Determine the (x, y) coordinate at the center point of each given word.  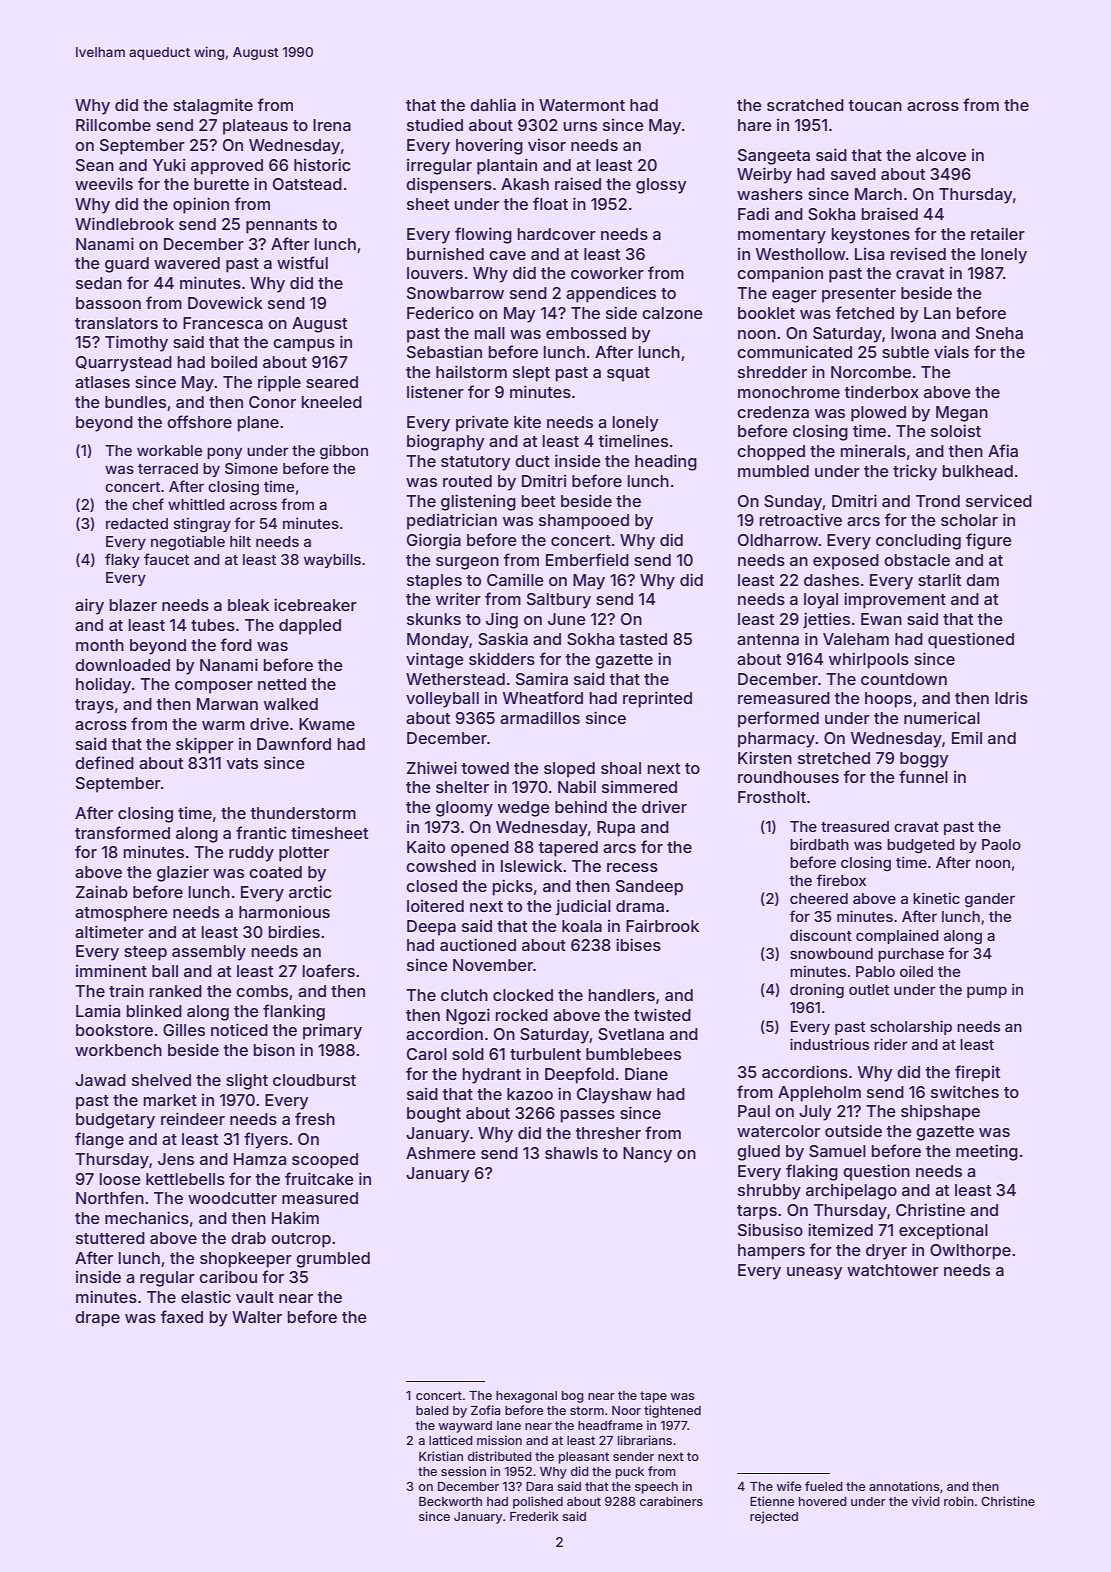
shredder (772, 372)
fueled (824, 1486)
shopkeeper (246, 1260)
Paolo (1001, 844)
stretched (834, 758)
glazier (183, 873)
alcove (941, 155)
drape (97, 1319)
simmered (639, 787)
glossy (661, 186)
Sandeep (649, 888)
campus (304, 345)
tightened (672, 1411)
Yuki (169, 165)
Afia (1003, 450)
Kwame (327, 724)
